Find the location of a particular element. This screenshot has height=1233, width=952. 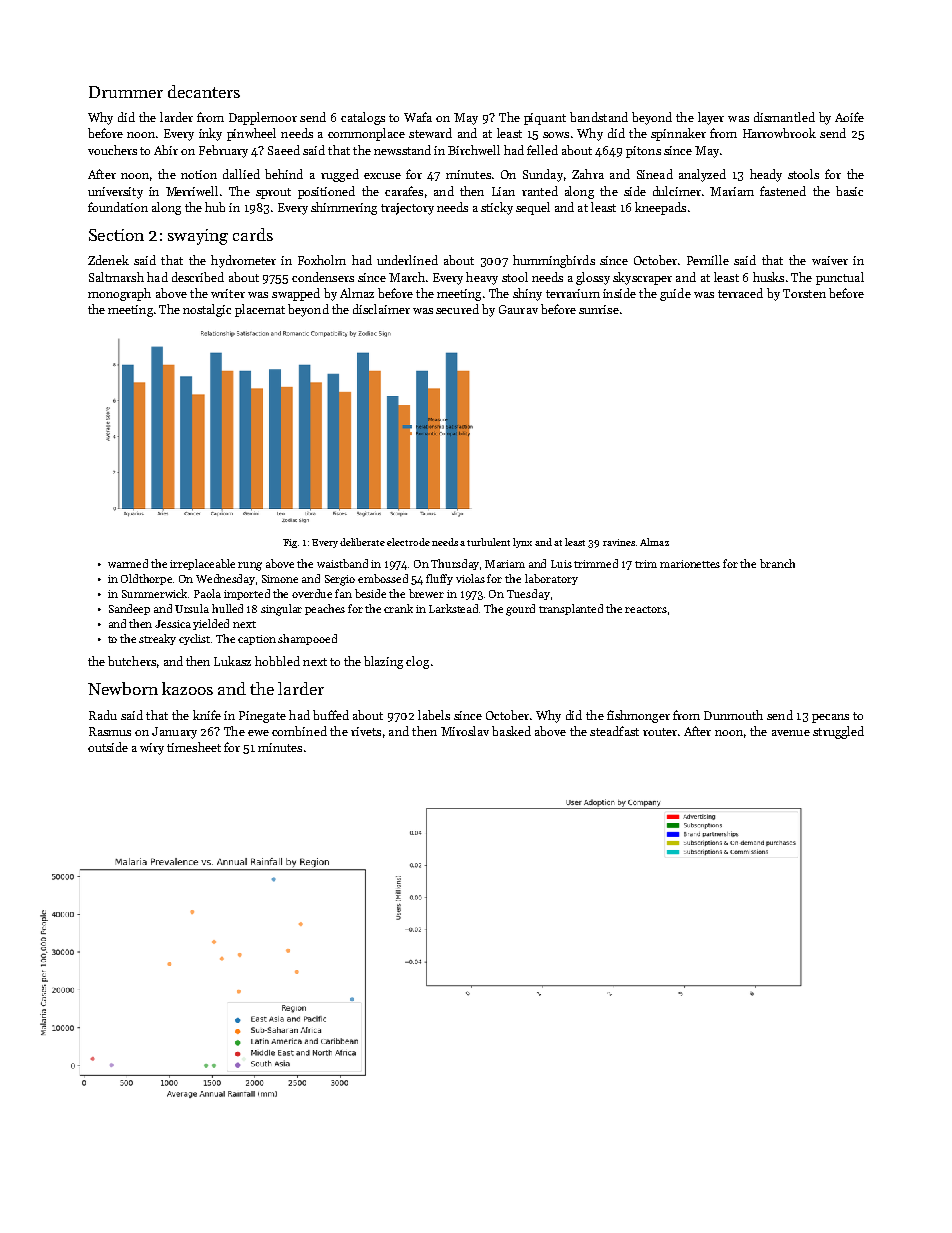

layer is located at coordinates (711, 118).
